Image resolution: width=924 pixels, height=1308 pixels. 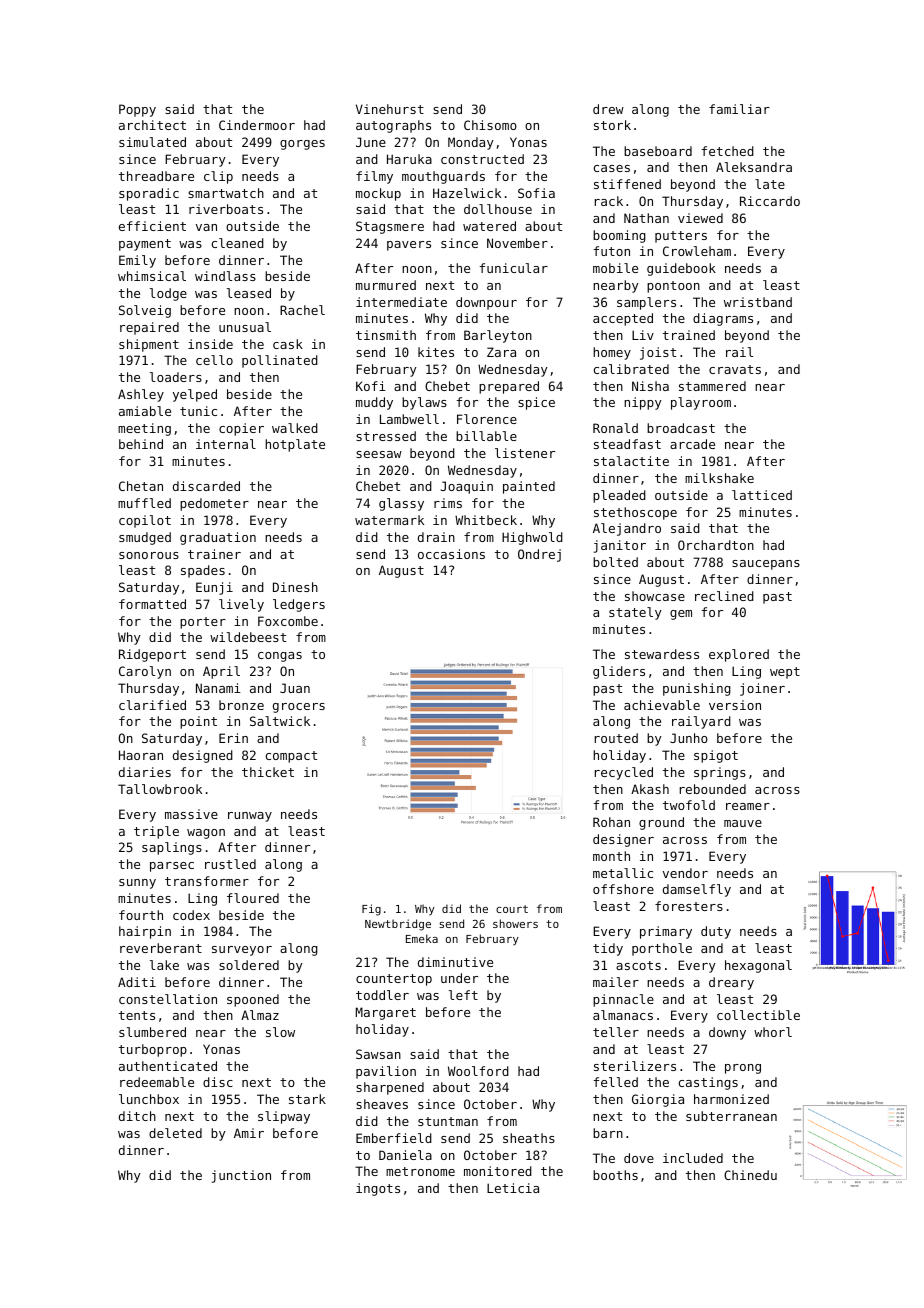 I want to click on smartwatch, so click(x=226, y=193).
